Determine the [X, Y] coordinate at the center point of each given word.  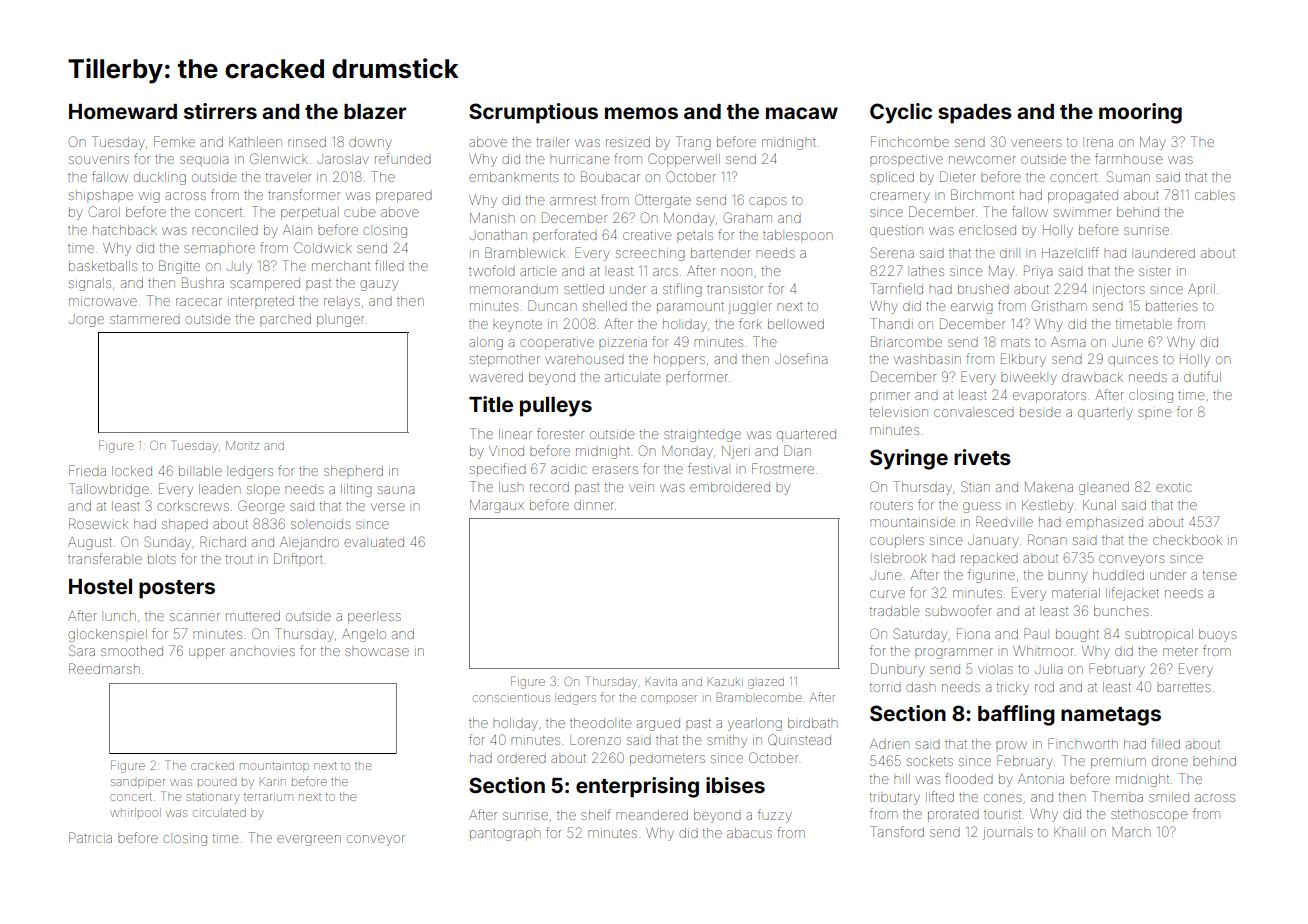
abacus [749, 833]
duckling [160, 178]
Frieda [87, 470]
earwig [972, 308]
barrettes [1184, 687]
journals [1008, 833]
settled [584, 289]
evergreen [309, 840]
